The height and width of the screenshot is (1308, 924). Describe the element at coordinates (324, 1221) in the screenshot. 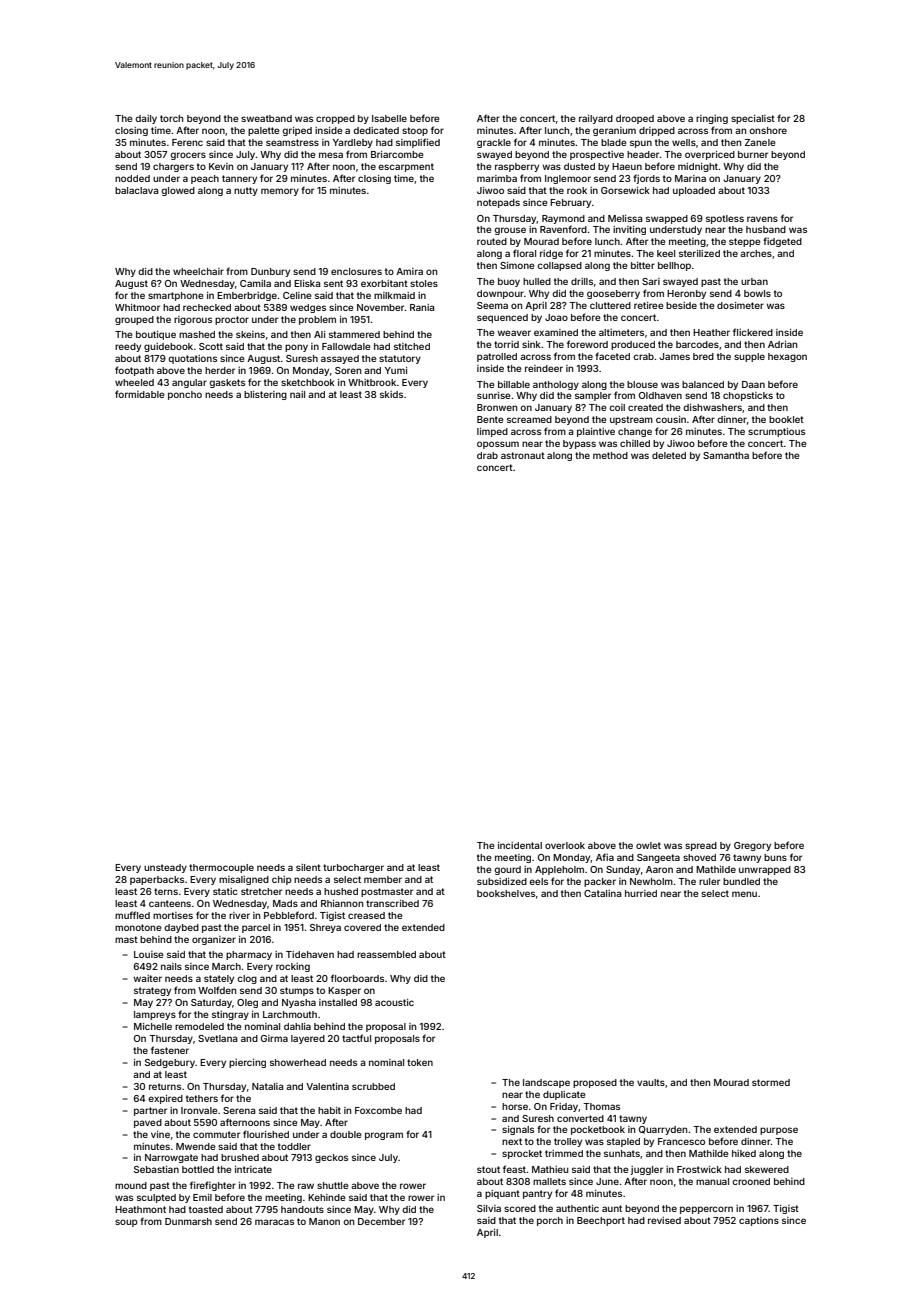

I see `Manon` at that location.
